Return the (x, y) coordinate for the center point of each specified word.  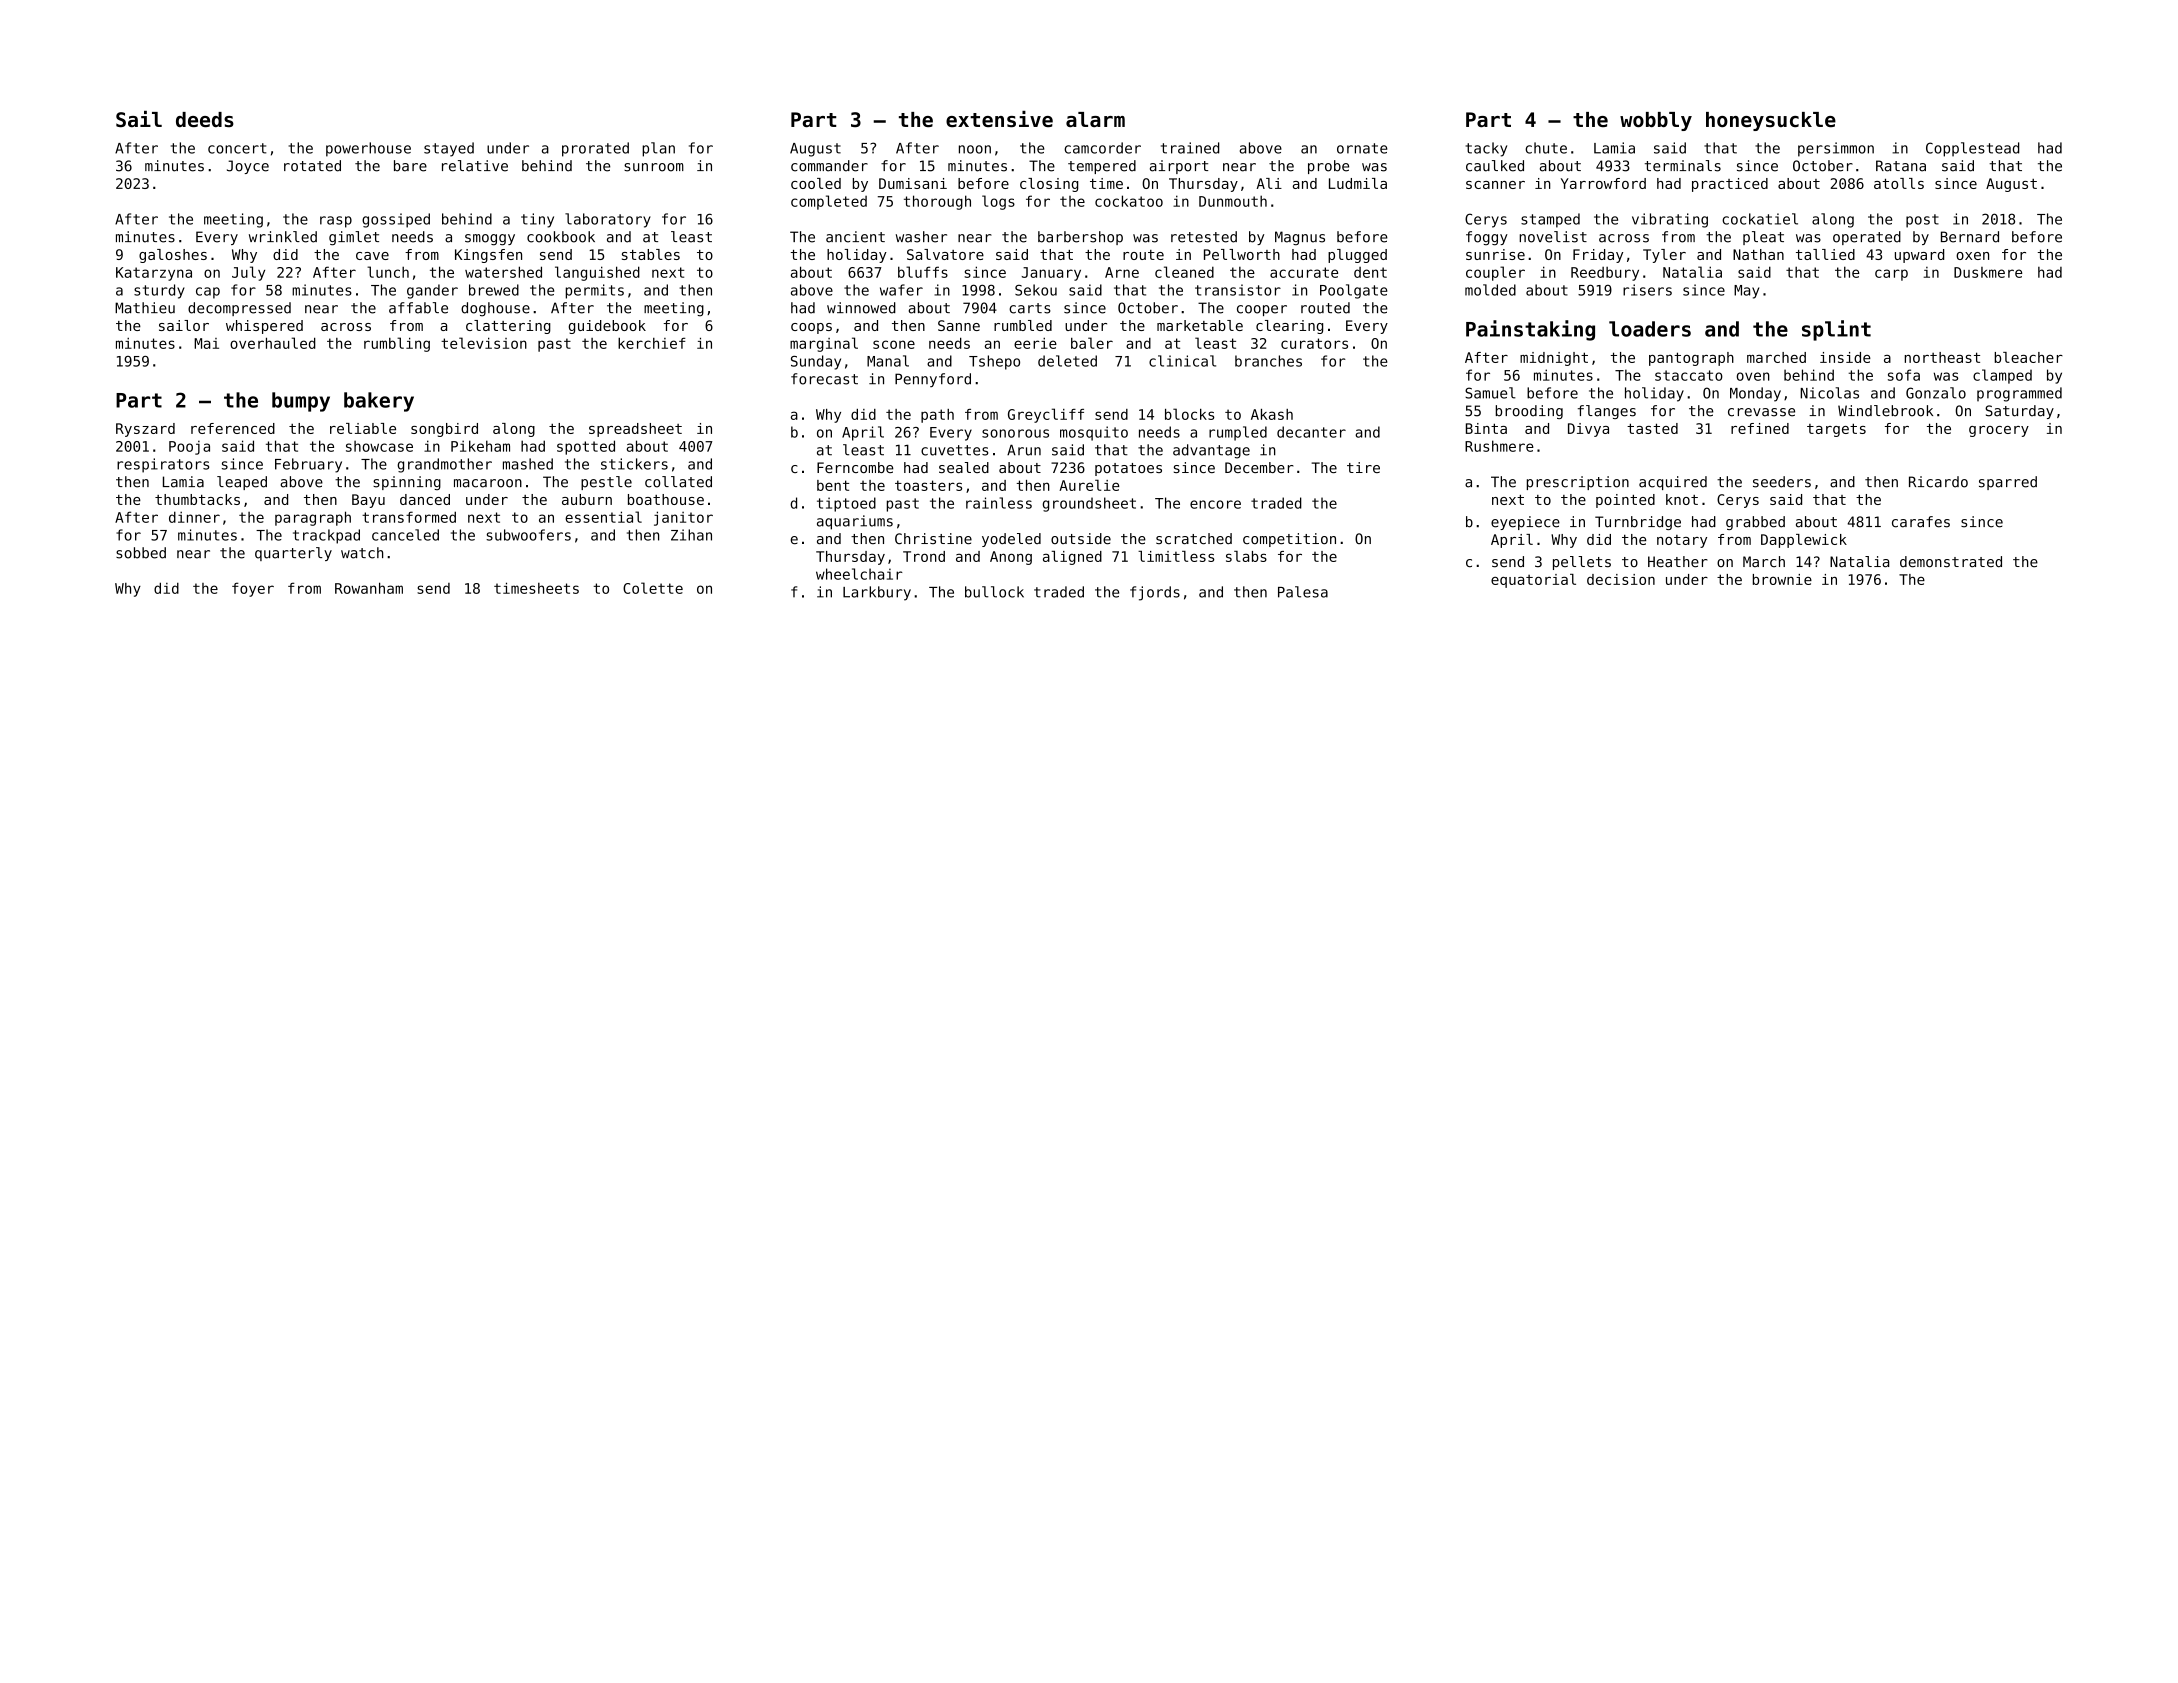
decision (1621, 579)
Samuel (1490, 393)
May (1746, 292)
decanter (1311, 432)
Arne (1122, 272)
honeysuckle (1771, 121)
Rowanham (369, 588)
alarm (1095, 119)
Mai (206, 343)
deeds (205, 119)
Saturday (2019, 412)
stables (651, 254)
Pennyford (933, 380)
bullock (994, 592)
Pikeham (480, 446)
